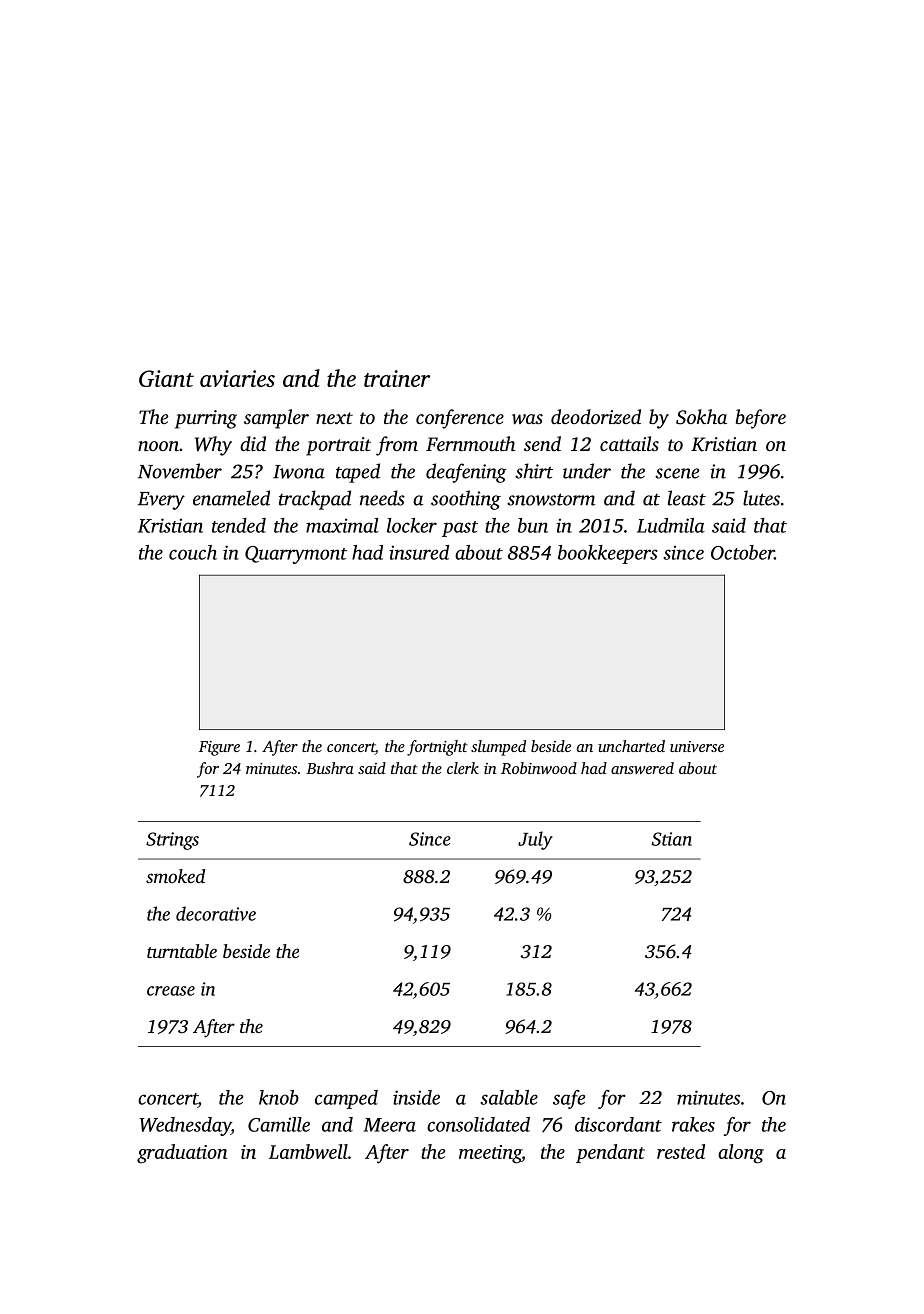 Image resolution: width=924 pixels, height=1314 pixels. Describe the element at coordinates (182, 1154) in the screenshot. I see `graduation` at that location.
